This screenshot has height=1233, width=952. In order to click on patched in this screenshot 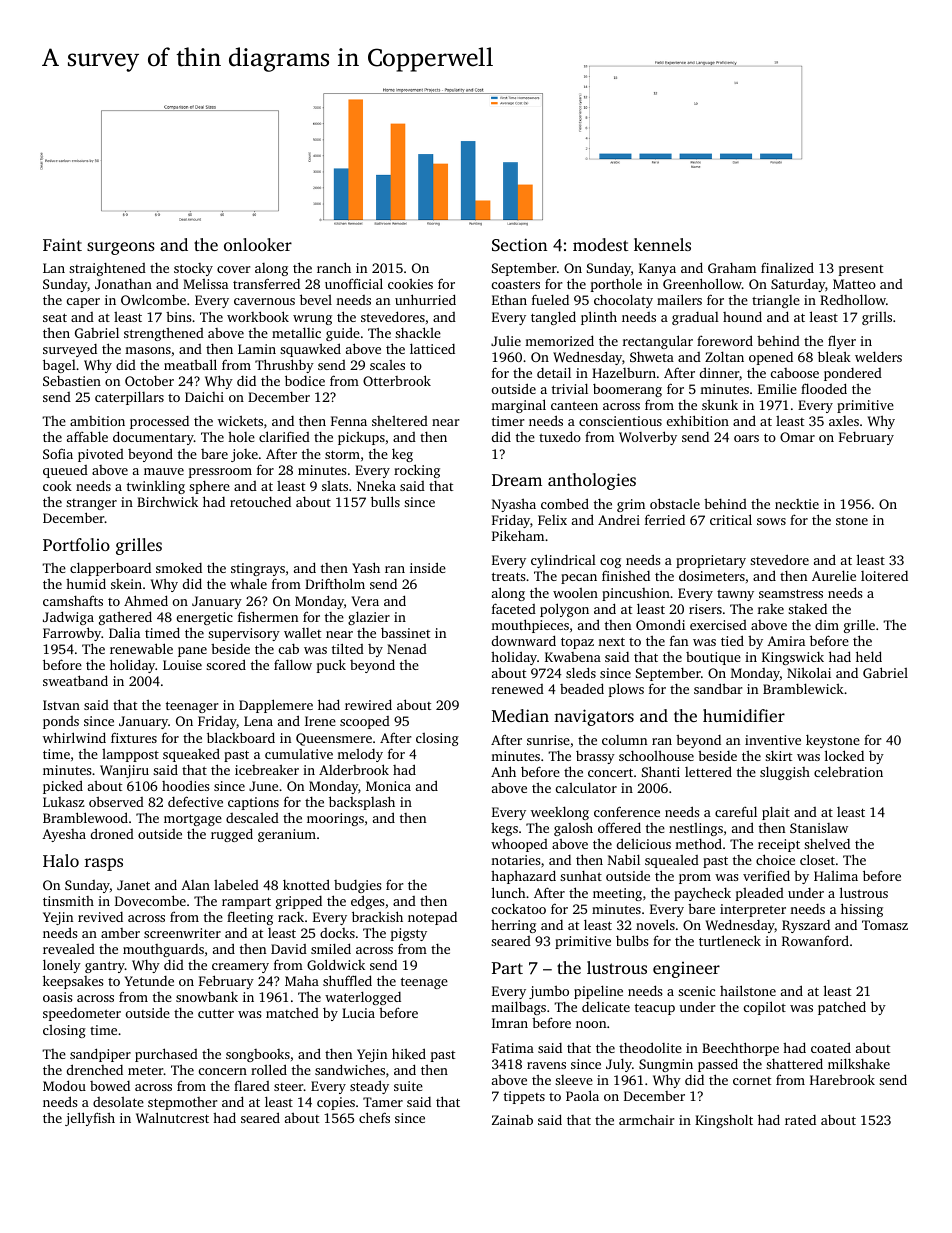, I will do `click(842, 1008)`.
